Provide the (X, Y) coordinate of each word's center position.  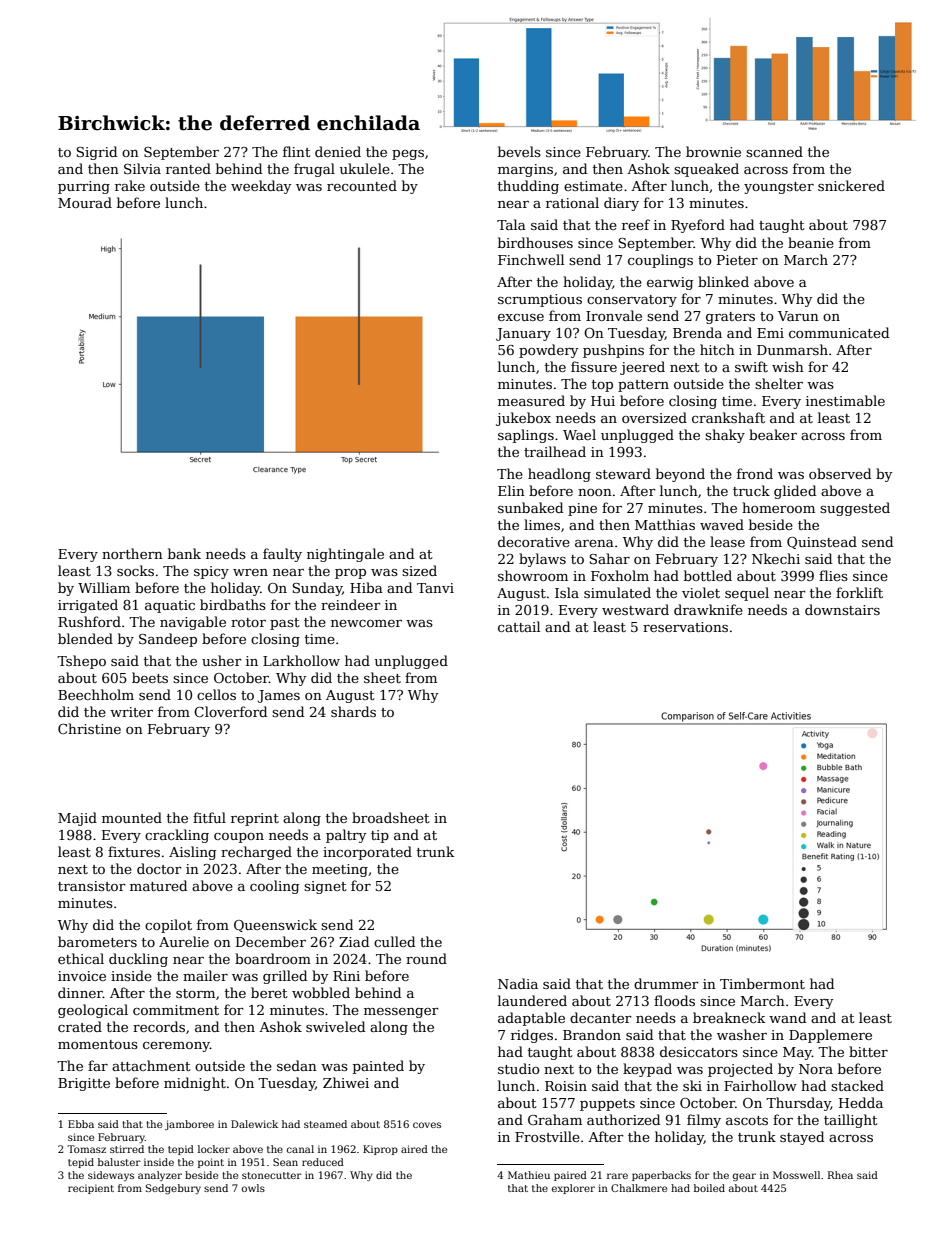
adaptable (531, 1019)
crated (80, 1026)
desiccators (699, 1051)
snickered (851, 185)
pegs (408, 155)
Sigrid (96, 153)
